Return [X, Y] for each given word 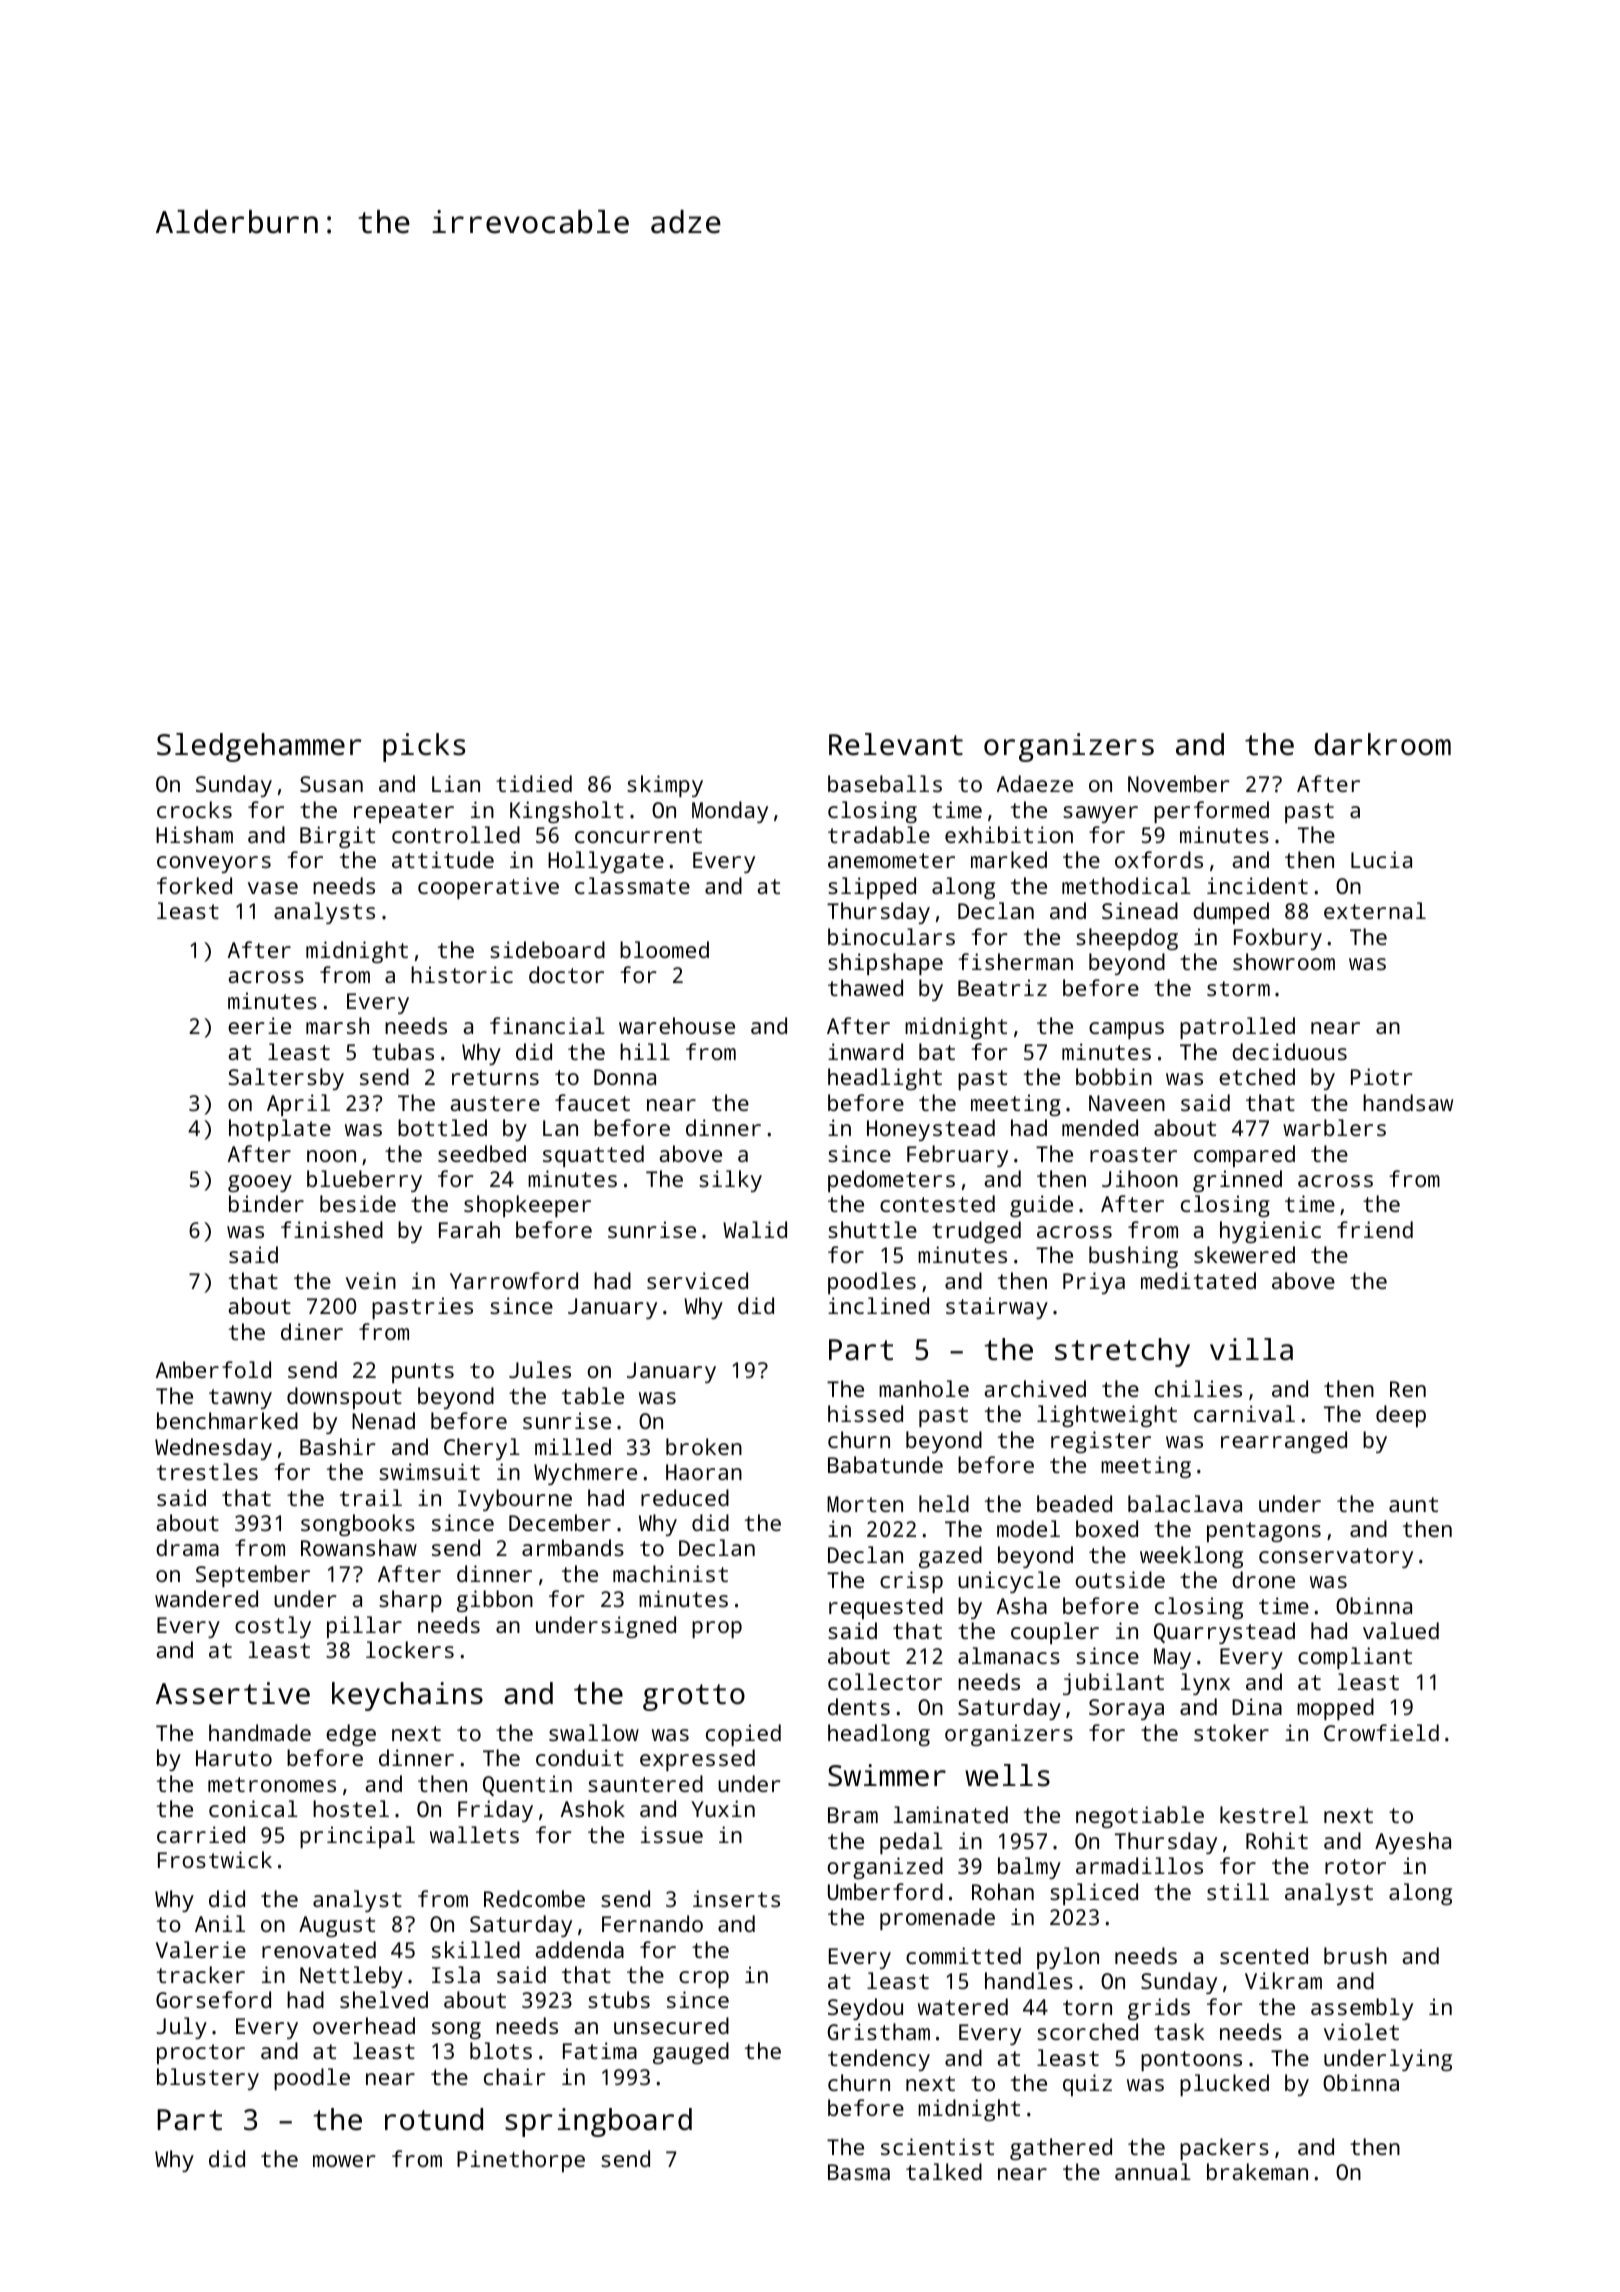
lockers [410, 1649]
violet [1361, 2031]
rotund [434, 2119]
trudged [976, 1232]
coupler [1055, 1633]
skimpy [665, 786]
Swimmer [887, 1775]
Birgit [337, 837]
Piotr [1381, 1076]
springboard [598, 2122]
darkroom [1382, 744]
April [298, 1105]
